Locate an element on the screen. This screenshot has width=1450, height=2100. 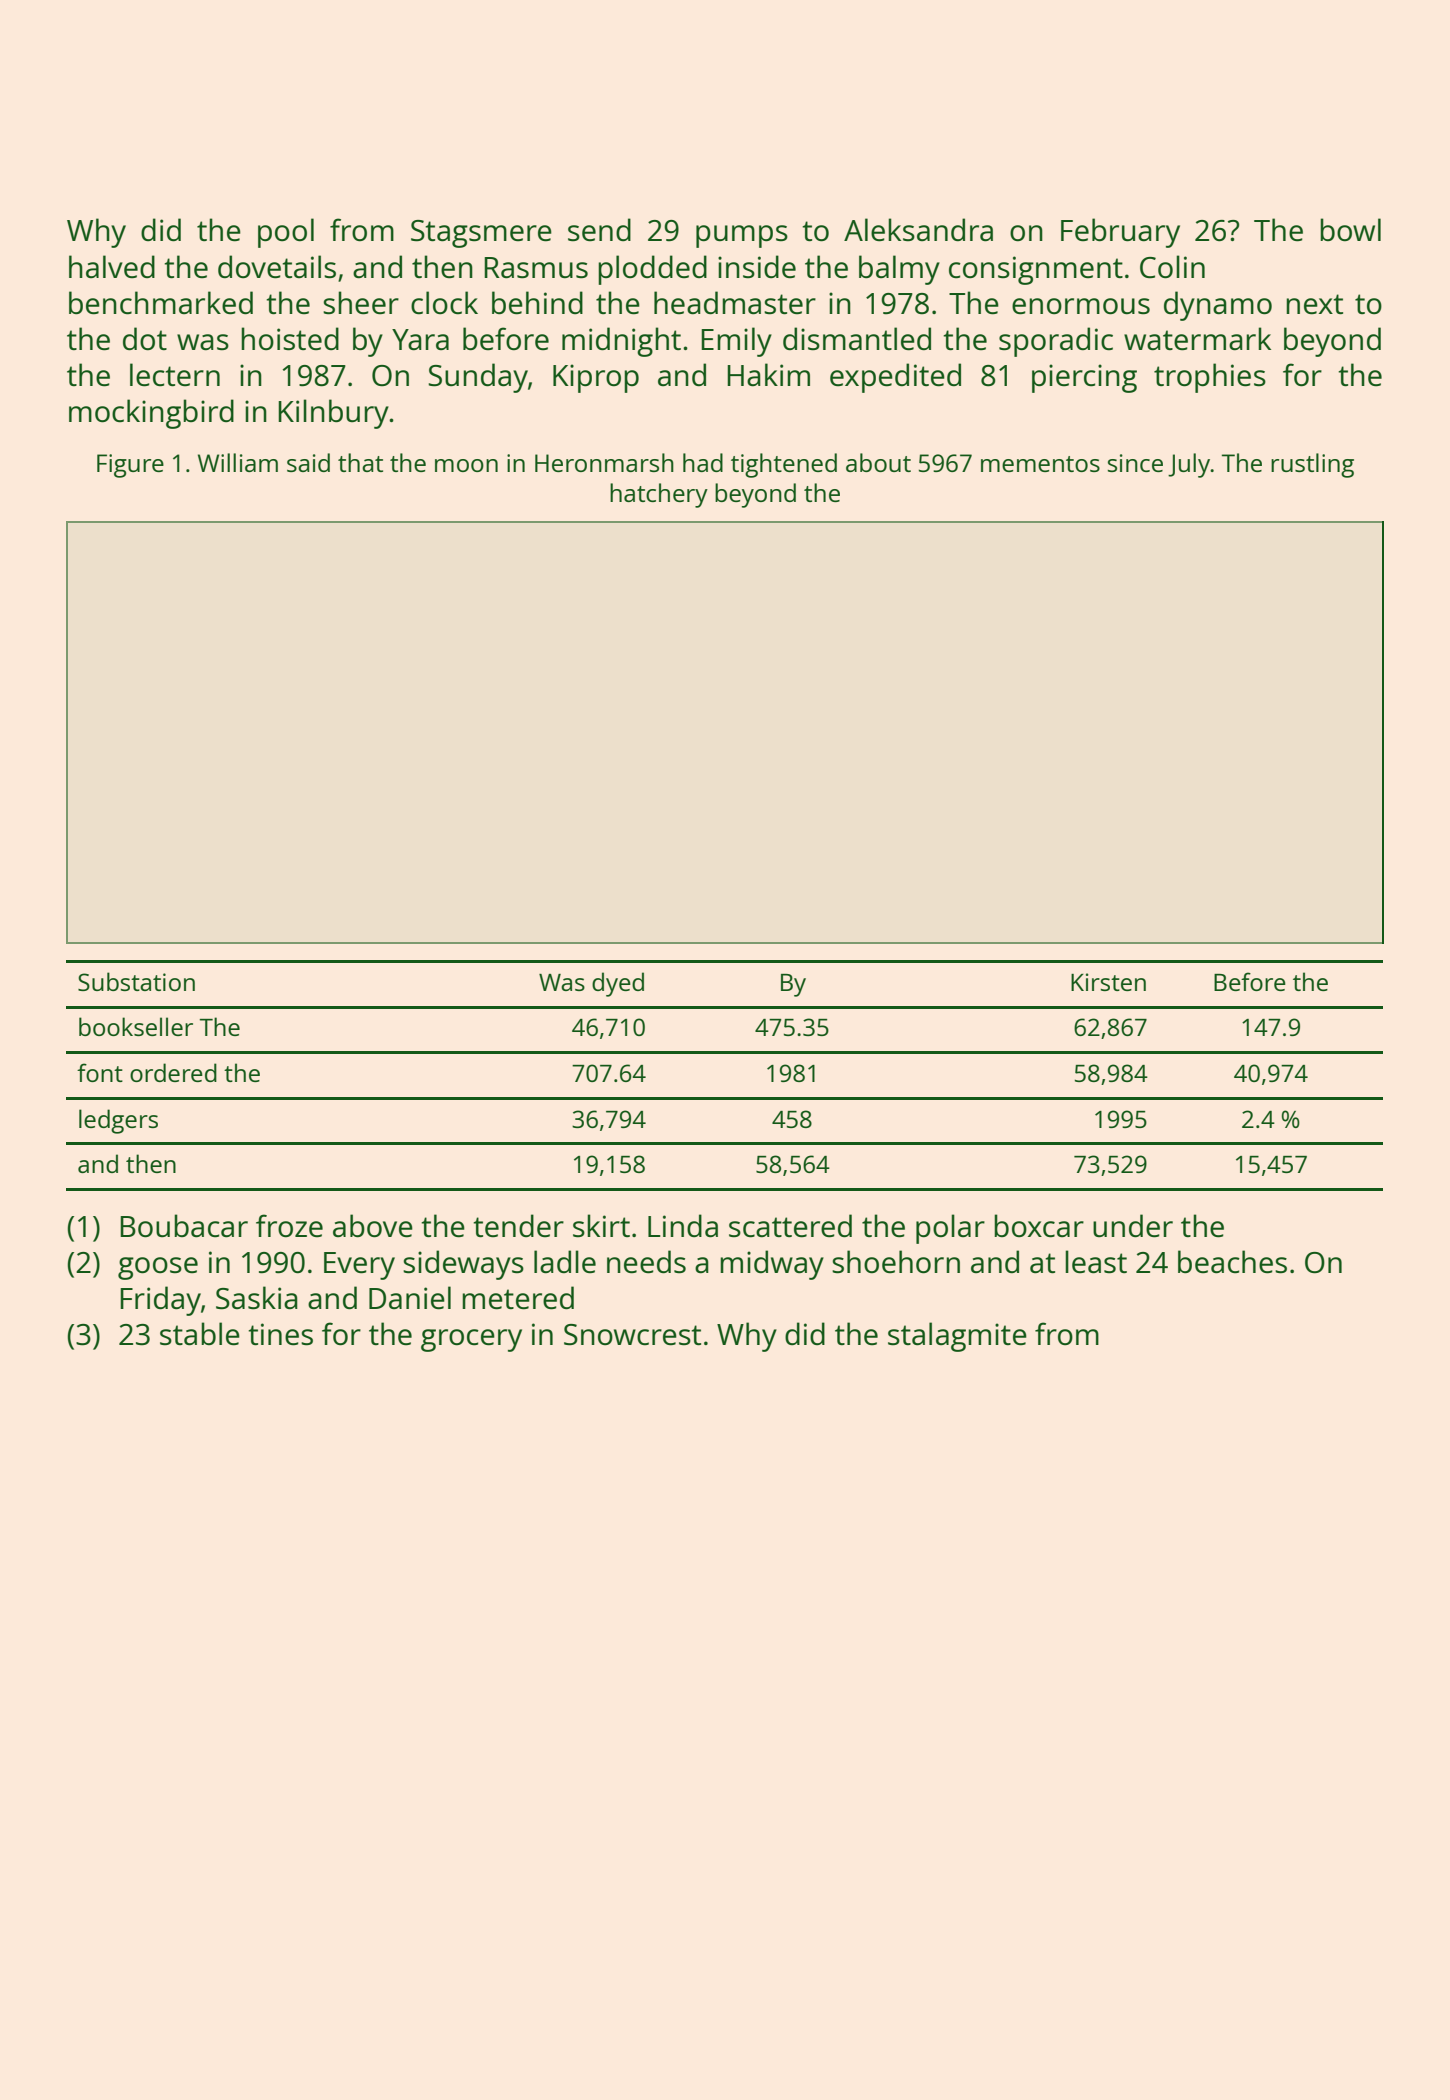
pool is located at coordinates (286, 233).
